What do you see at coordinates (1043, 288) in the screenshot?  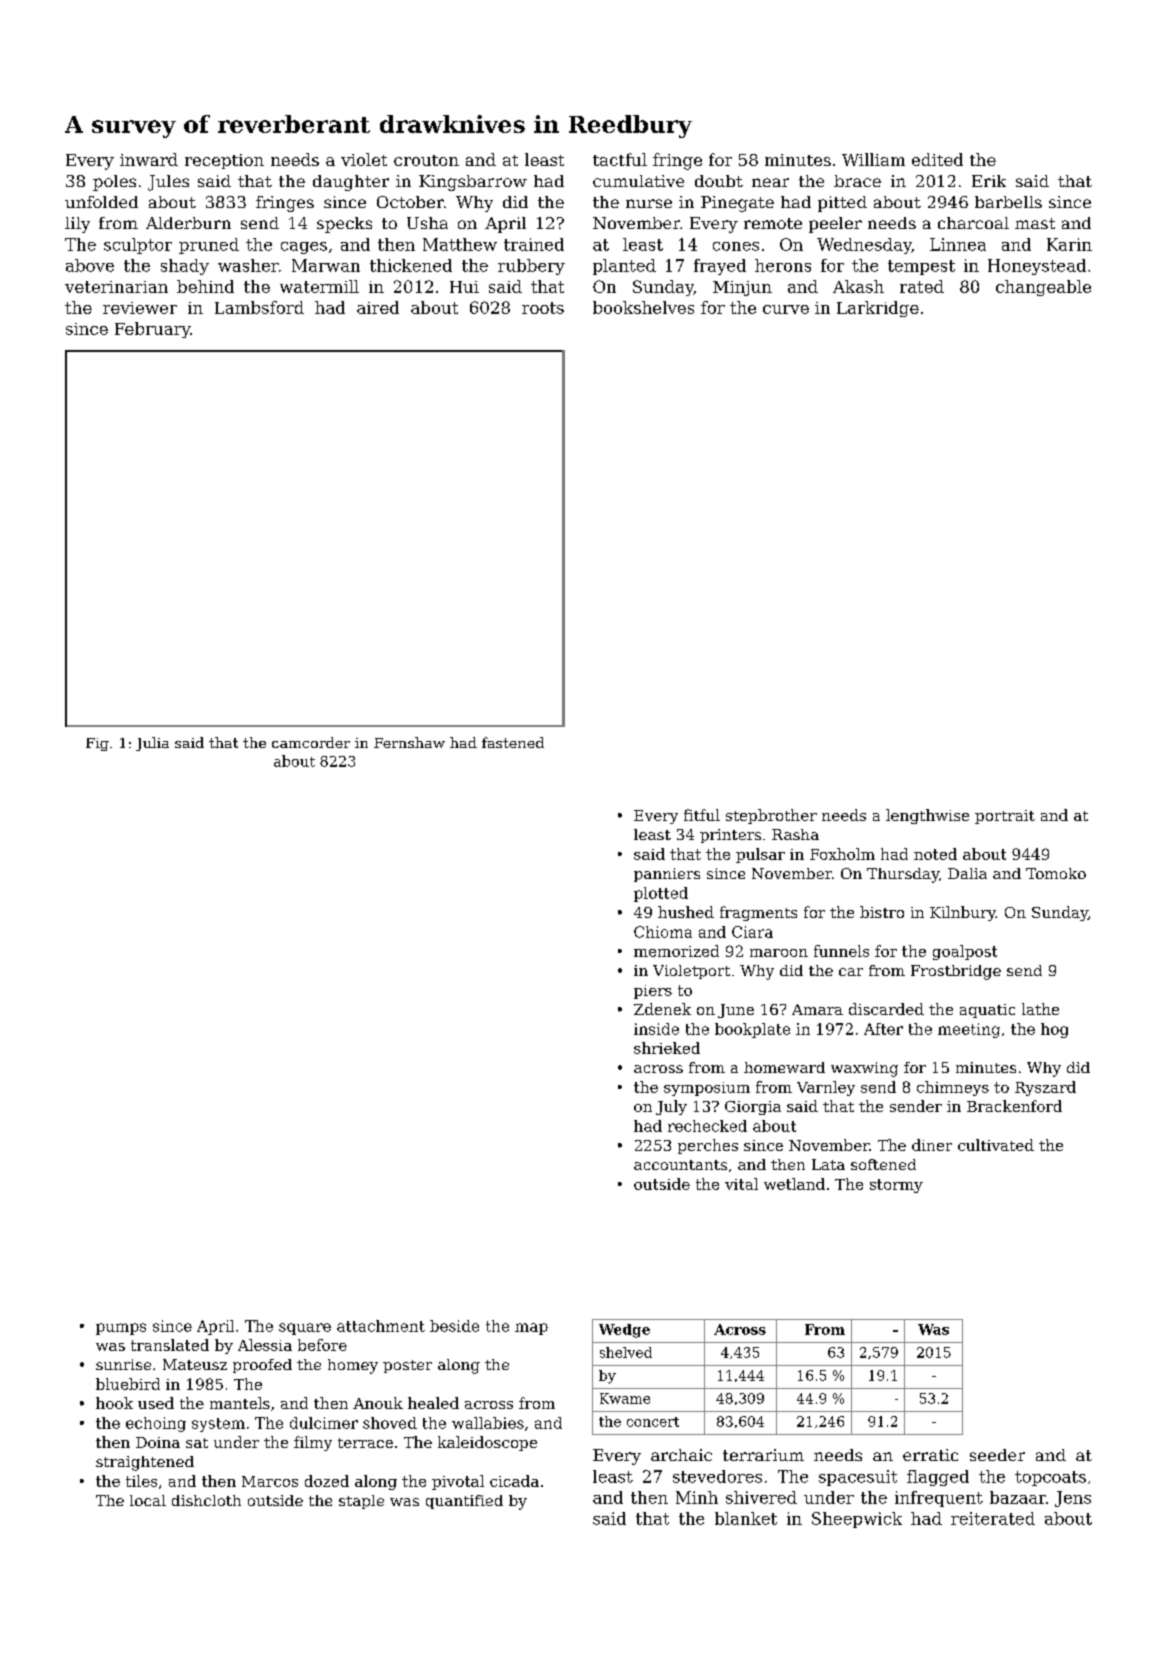 I see `changeable` at bounding box center [1043, 288].
